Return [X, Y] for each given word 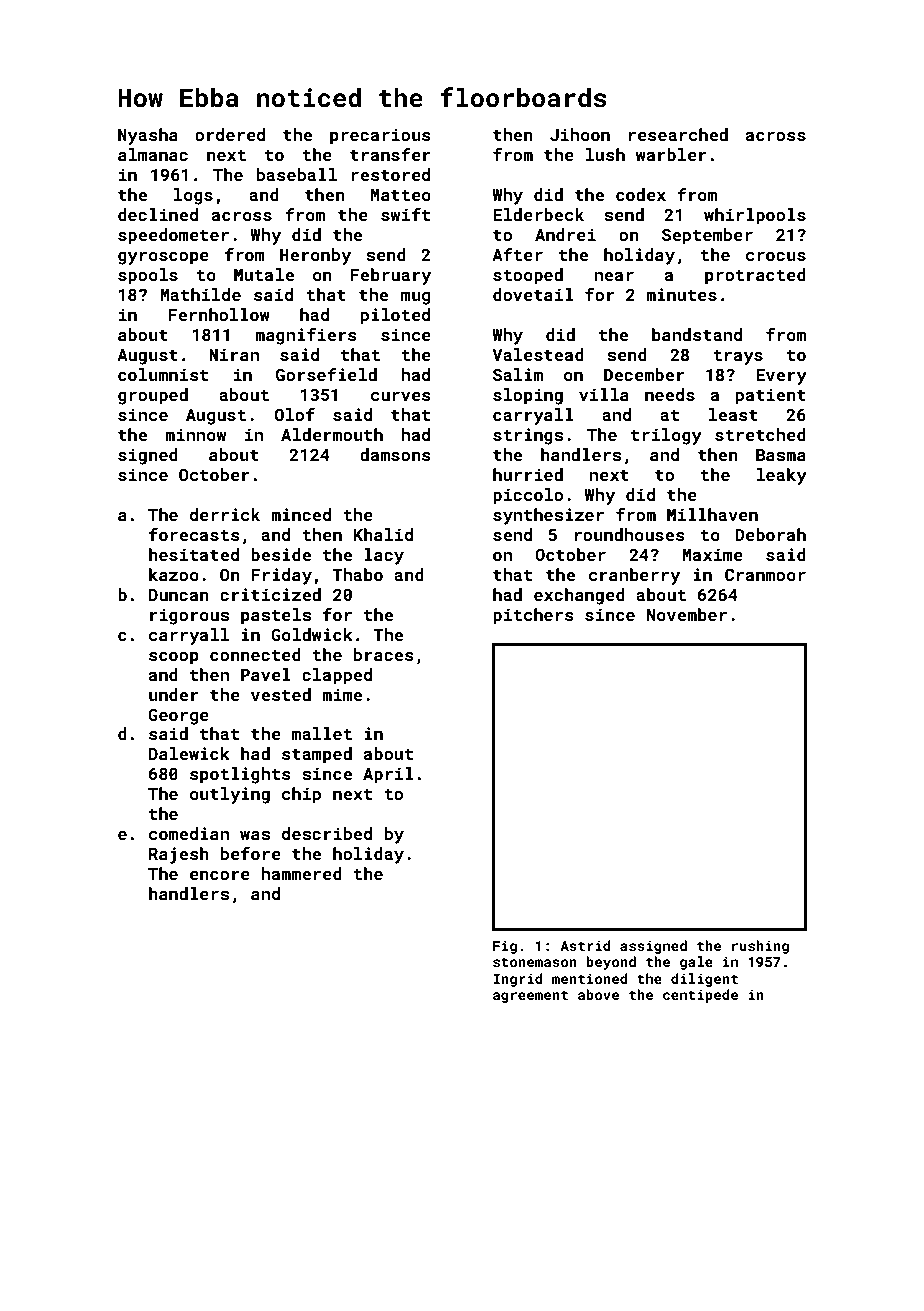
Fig [505, 947]
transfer [390, 154]
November [687, 614]
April [388, 775]
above [598, 994]
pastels [276, 616]
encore [220, 875]
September [707, 236]
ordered [230, 134]
